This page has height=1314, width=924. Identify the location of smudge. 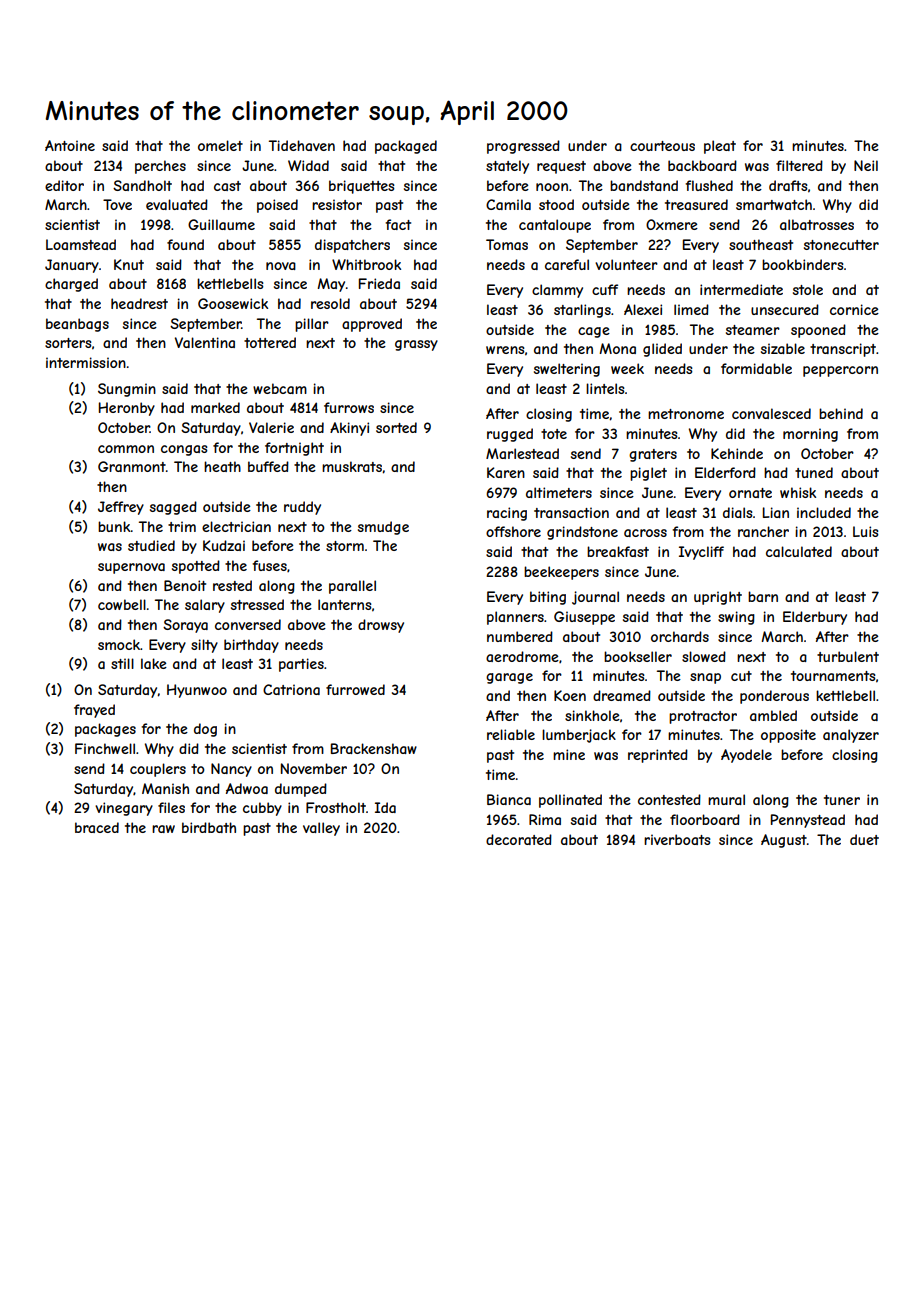
(383, 528).
